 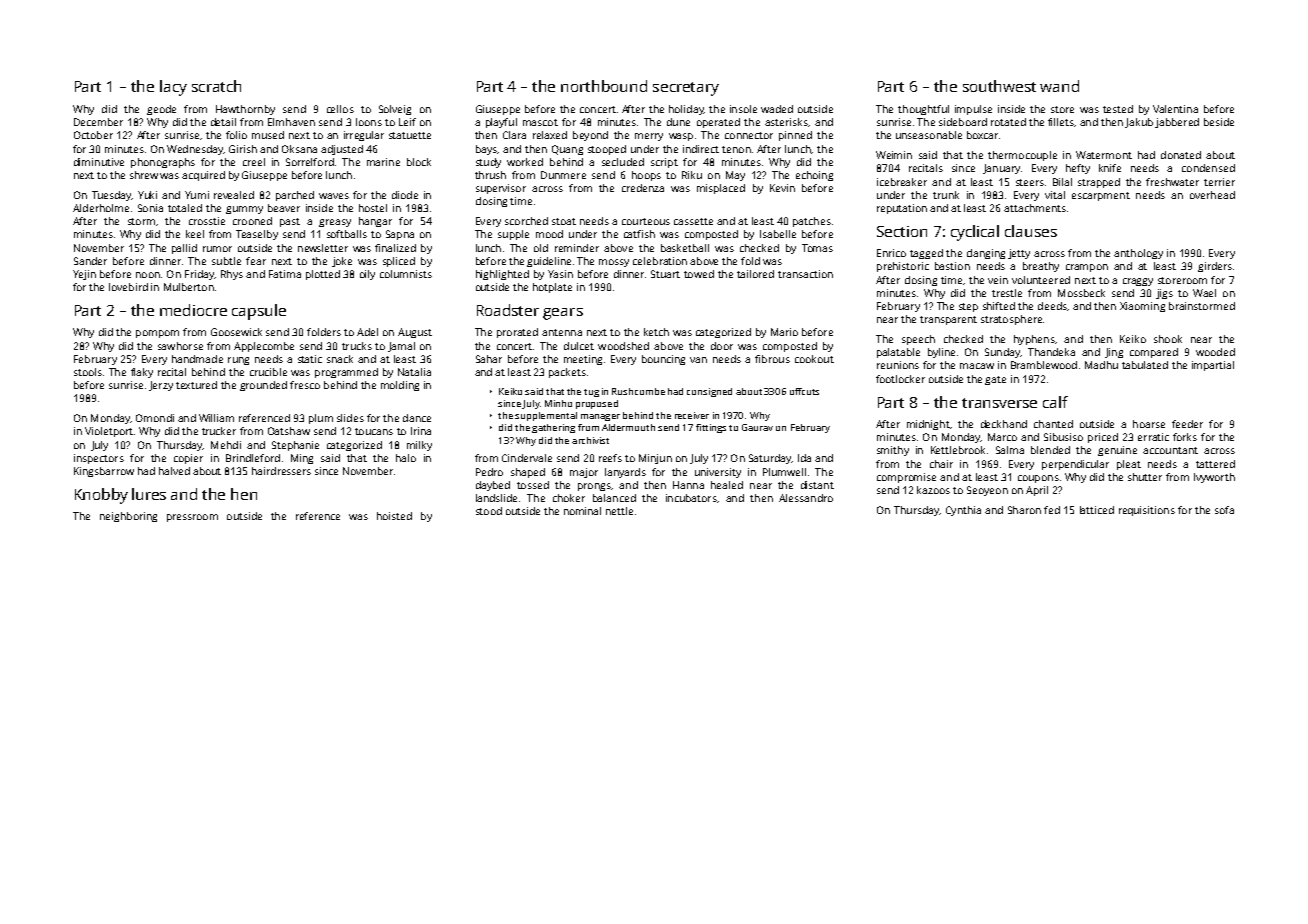 I want to click on Wael, so click(x=1204, y=293).
